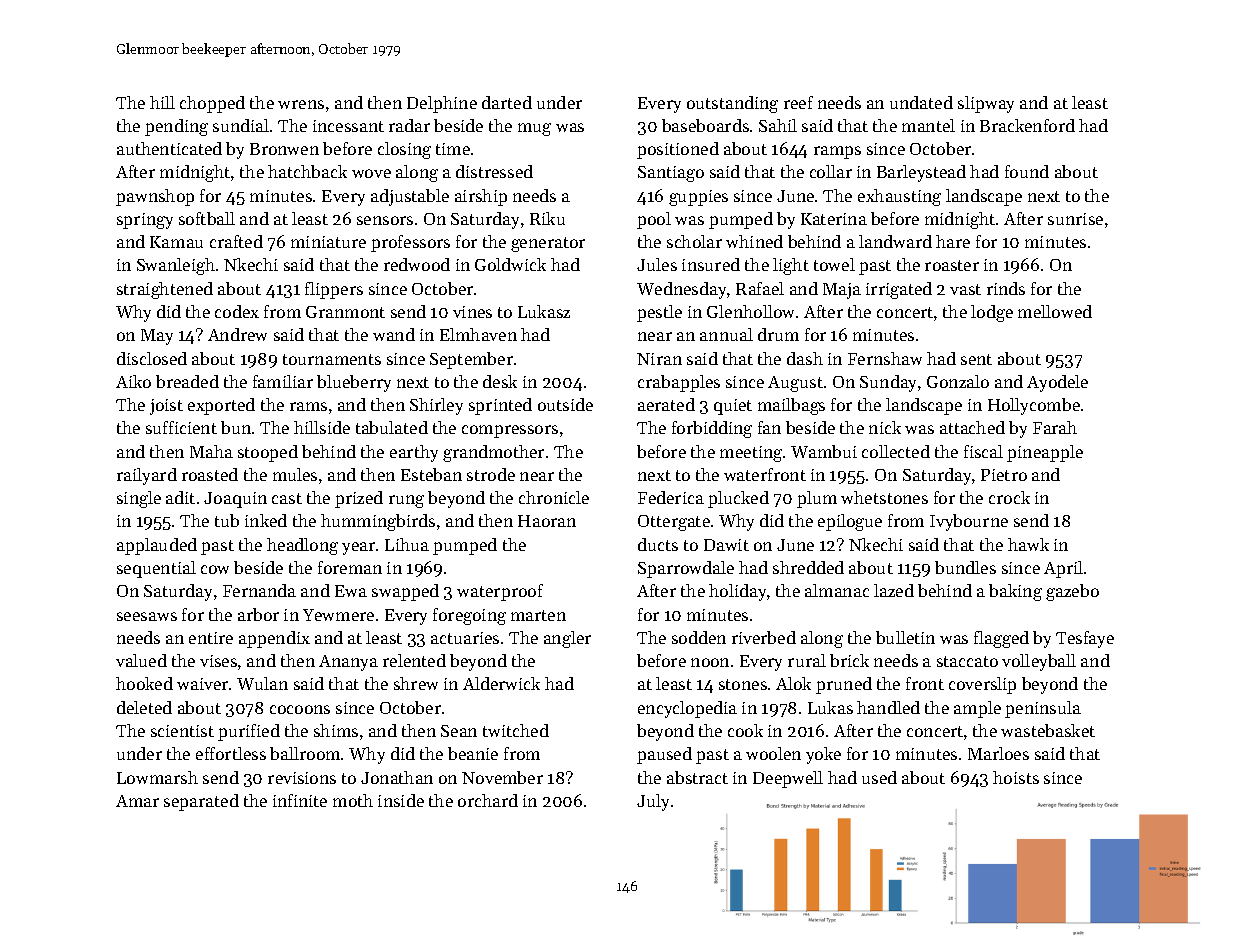 This screenshot has height=952, width=1233. What do you see at coordinates (732, 104) in the screenshot?
I see `outstanding` at bounding box center [732, 104].
